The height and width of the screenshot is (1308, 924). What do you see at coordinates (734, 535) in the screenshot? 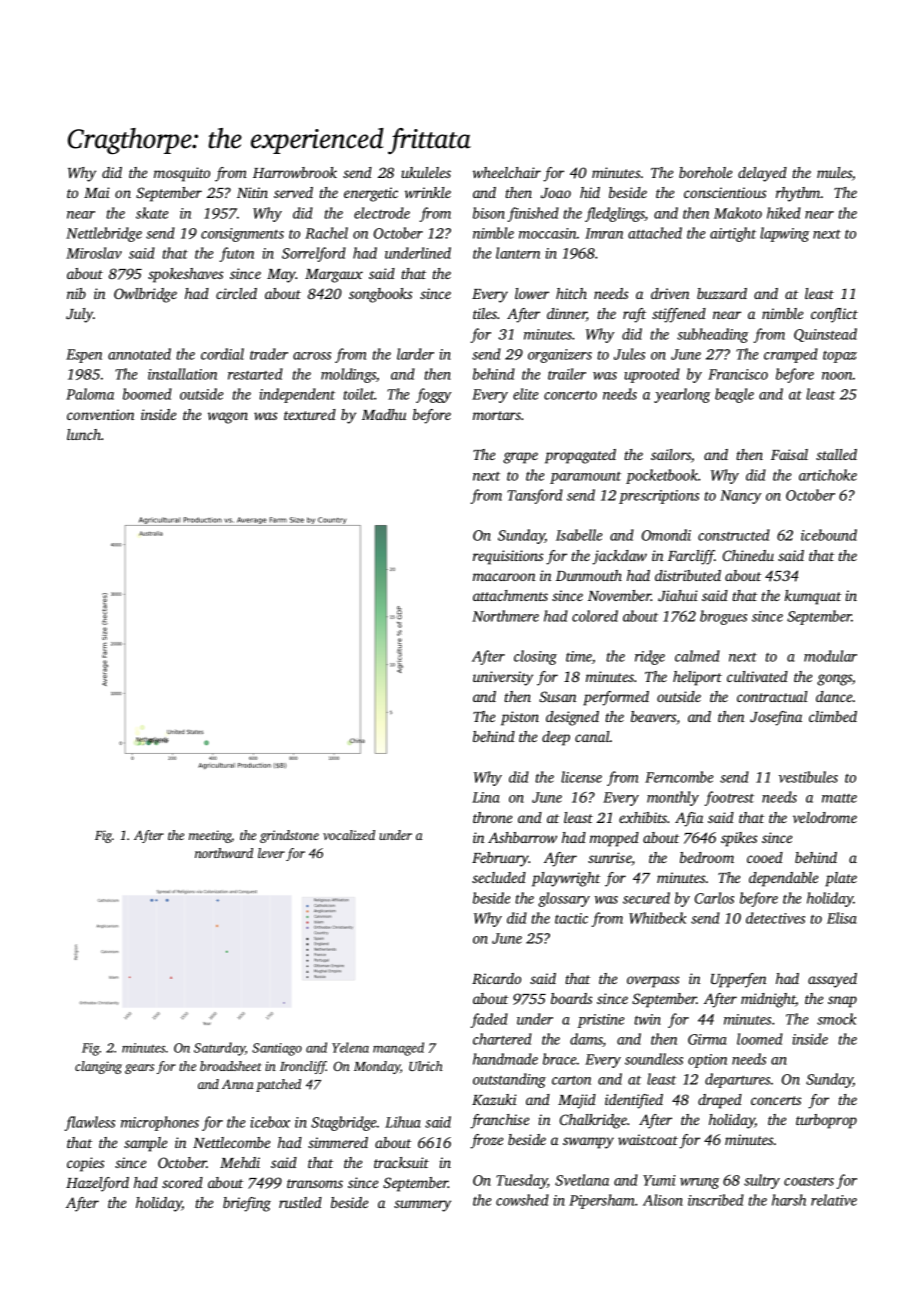
I see `constructed` at bounding box center [734, 535].
